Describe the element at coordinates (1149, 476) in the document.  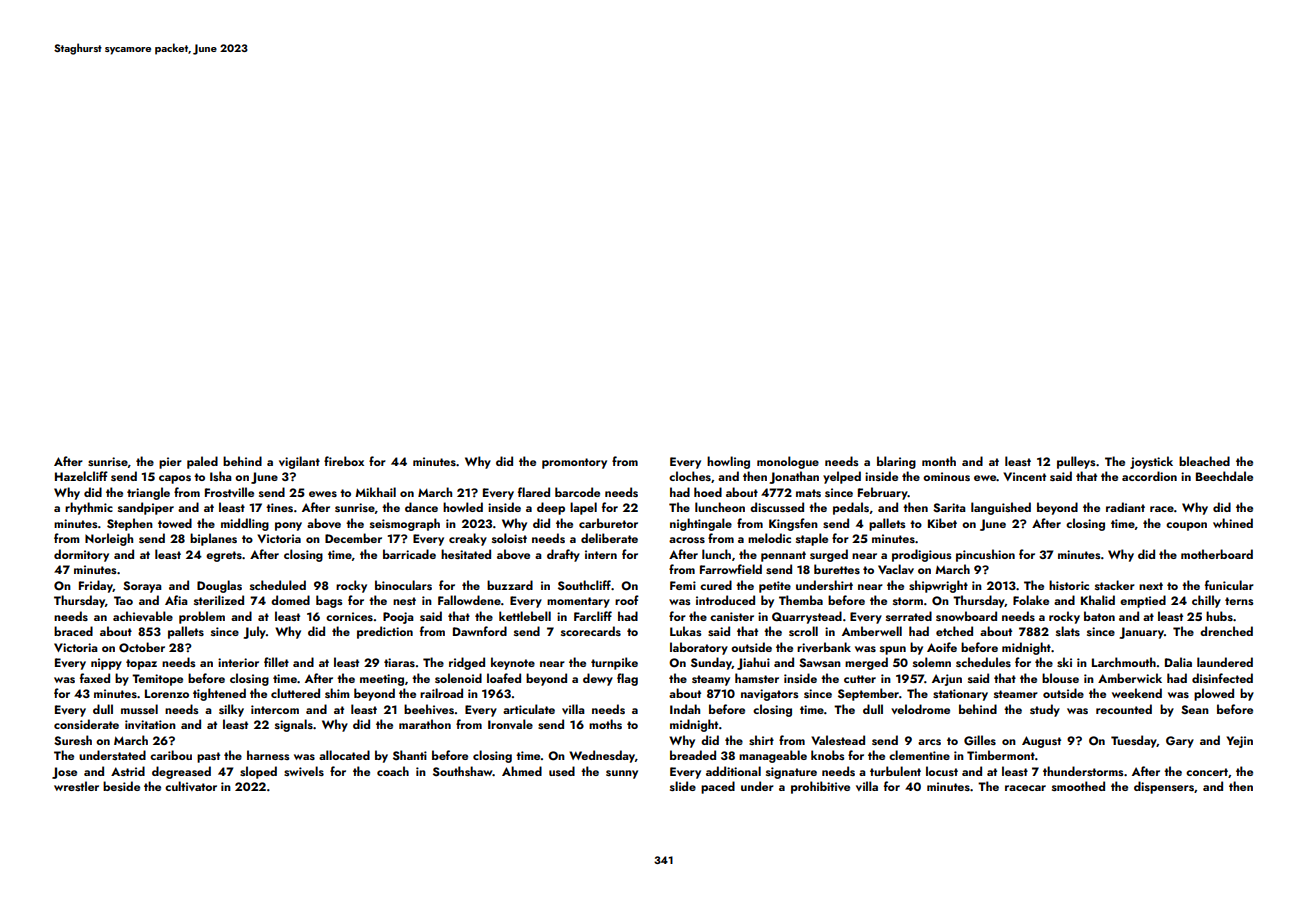
I see `accordion` at that location.
